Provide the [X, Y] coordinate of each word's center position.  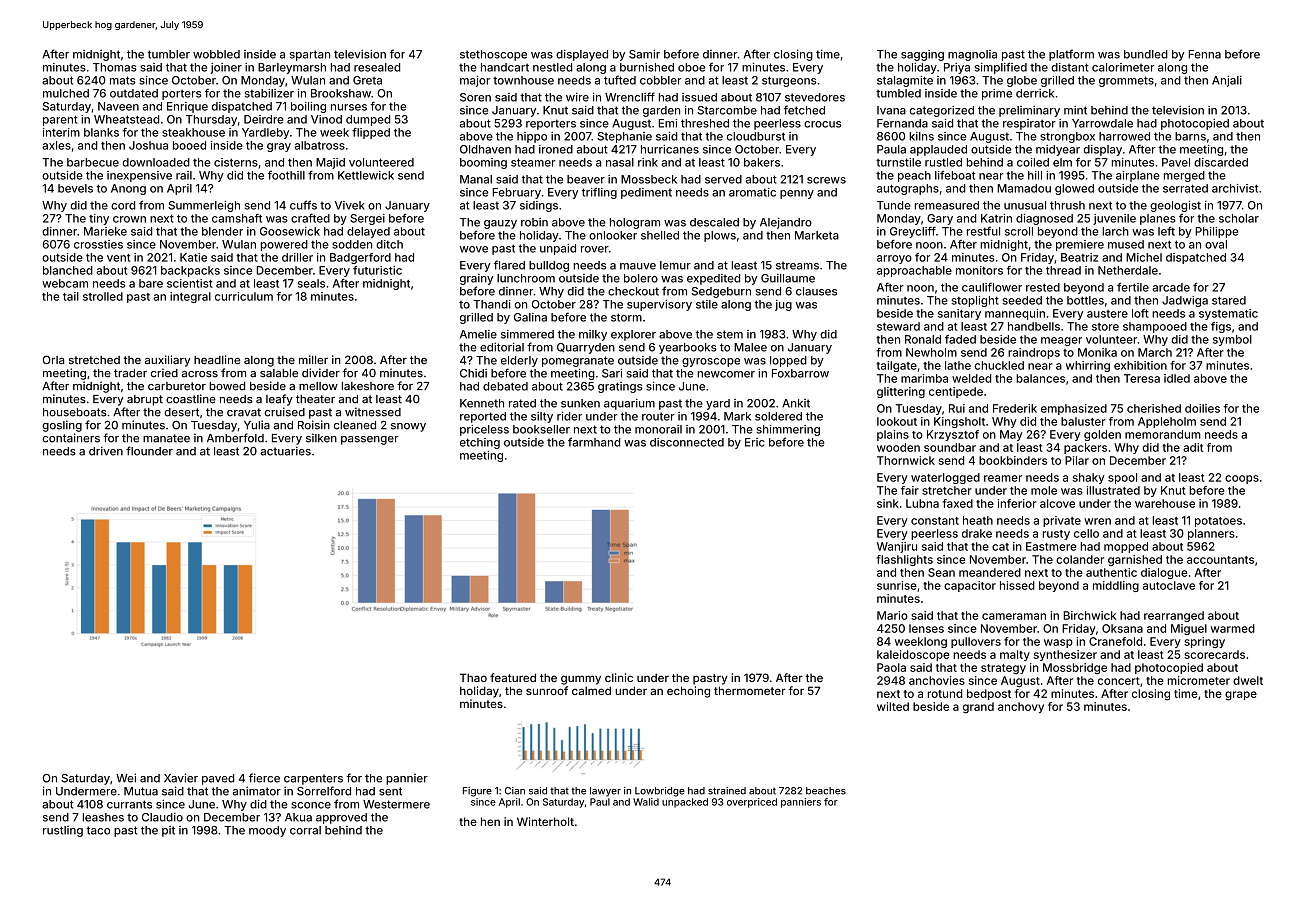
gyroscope [711, 362]
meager [1061, 341]
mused [1126, 244]
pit [168, 831]
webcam [65, 283]
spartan [310, 55]
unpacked [685, 803]
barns [1190, 136]
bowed [227, 386]
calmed [591, 690]
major [475, 81]
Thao [473, 677]
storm [626, 317]
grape [1241, 696]
